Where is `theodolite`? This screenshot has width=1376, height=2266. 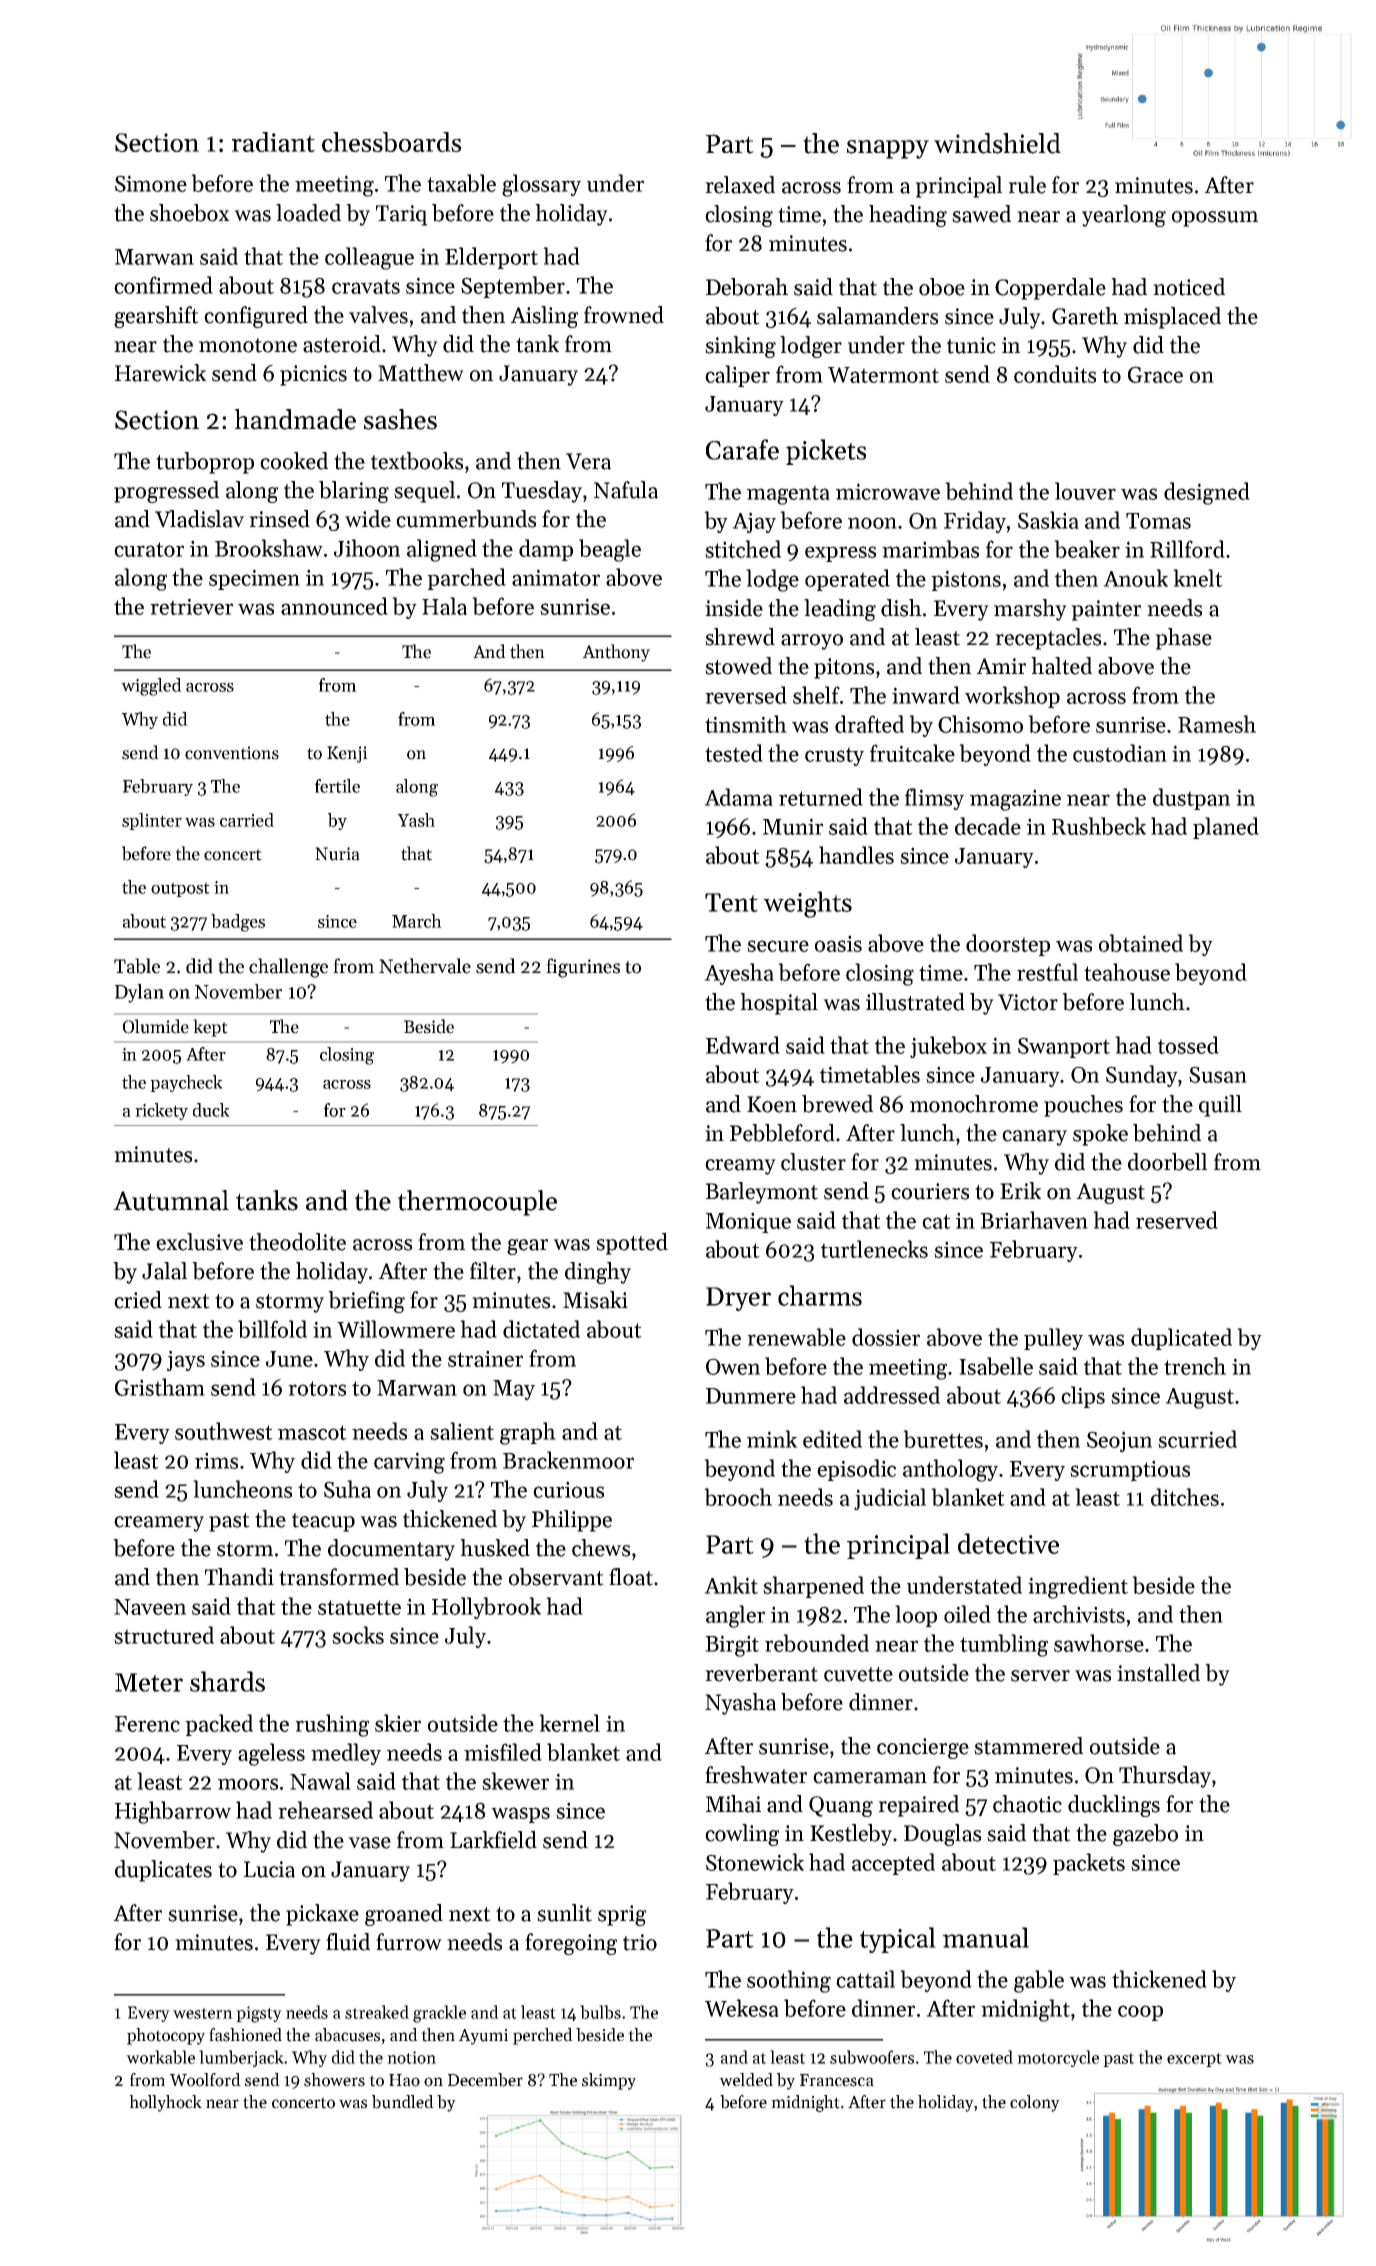
theodolite is located at coordinates (297, 1242).
